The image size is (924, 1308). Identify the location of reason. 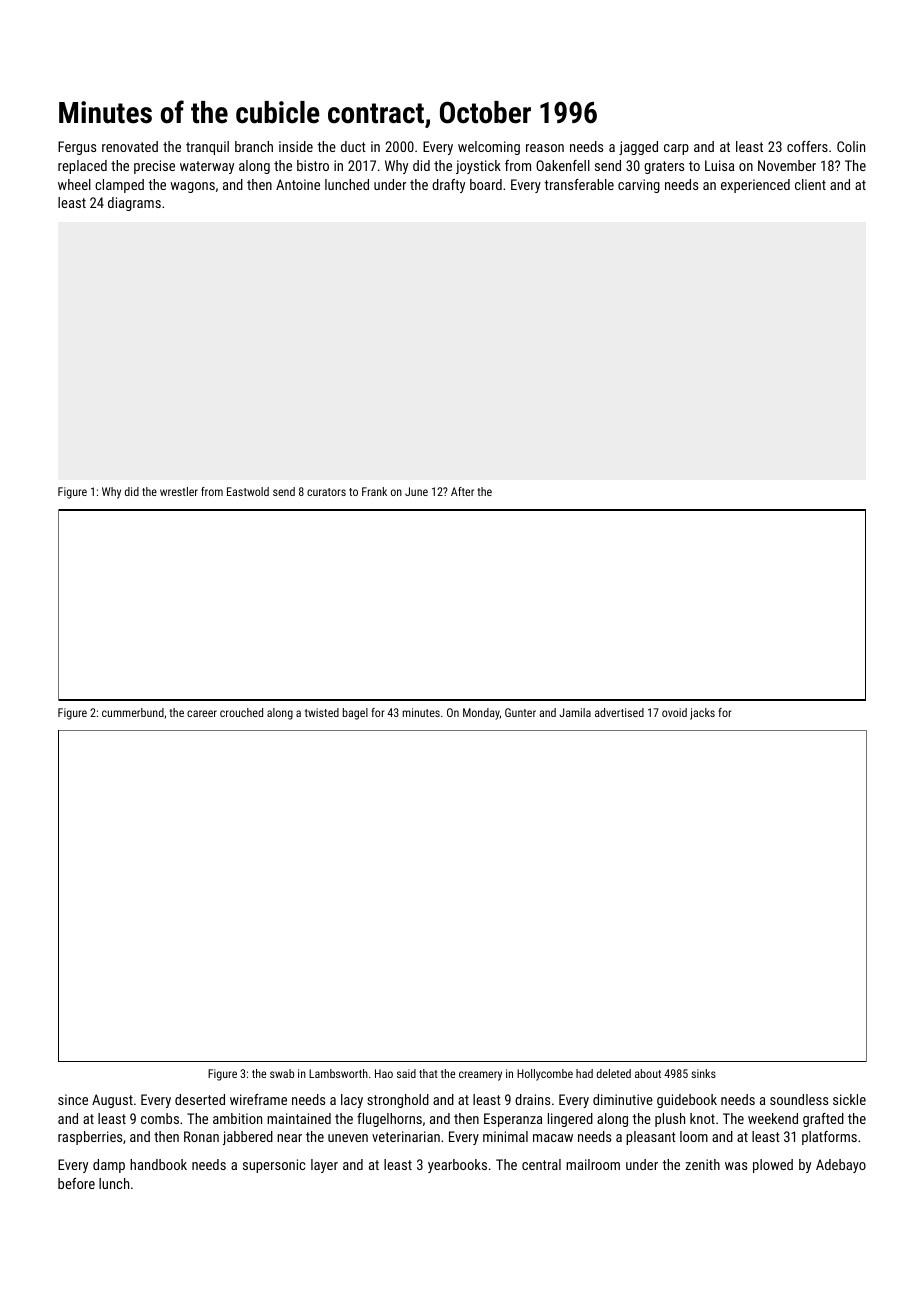
(545, 148).
